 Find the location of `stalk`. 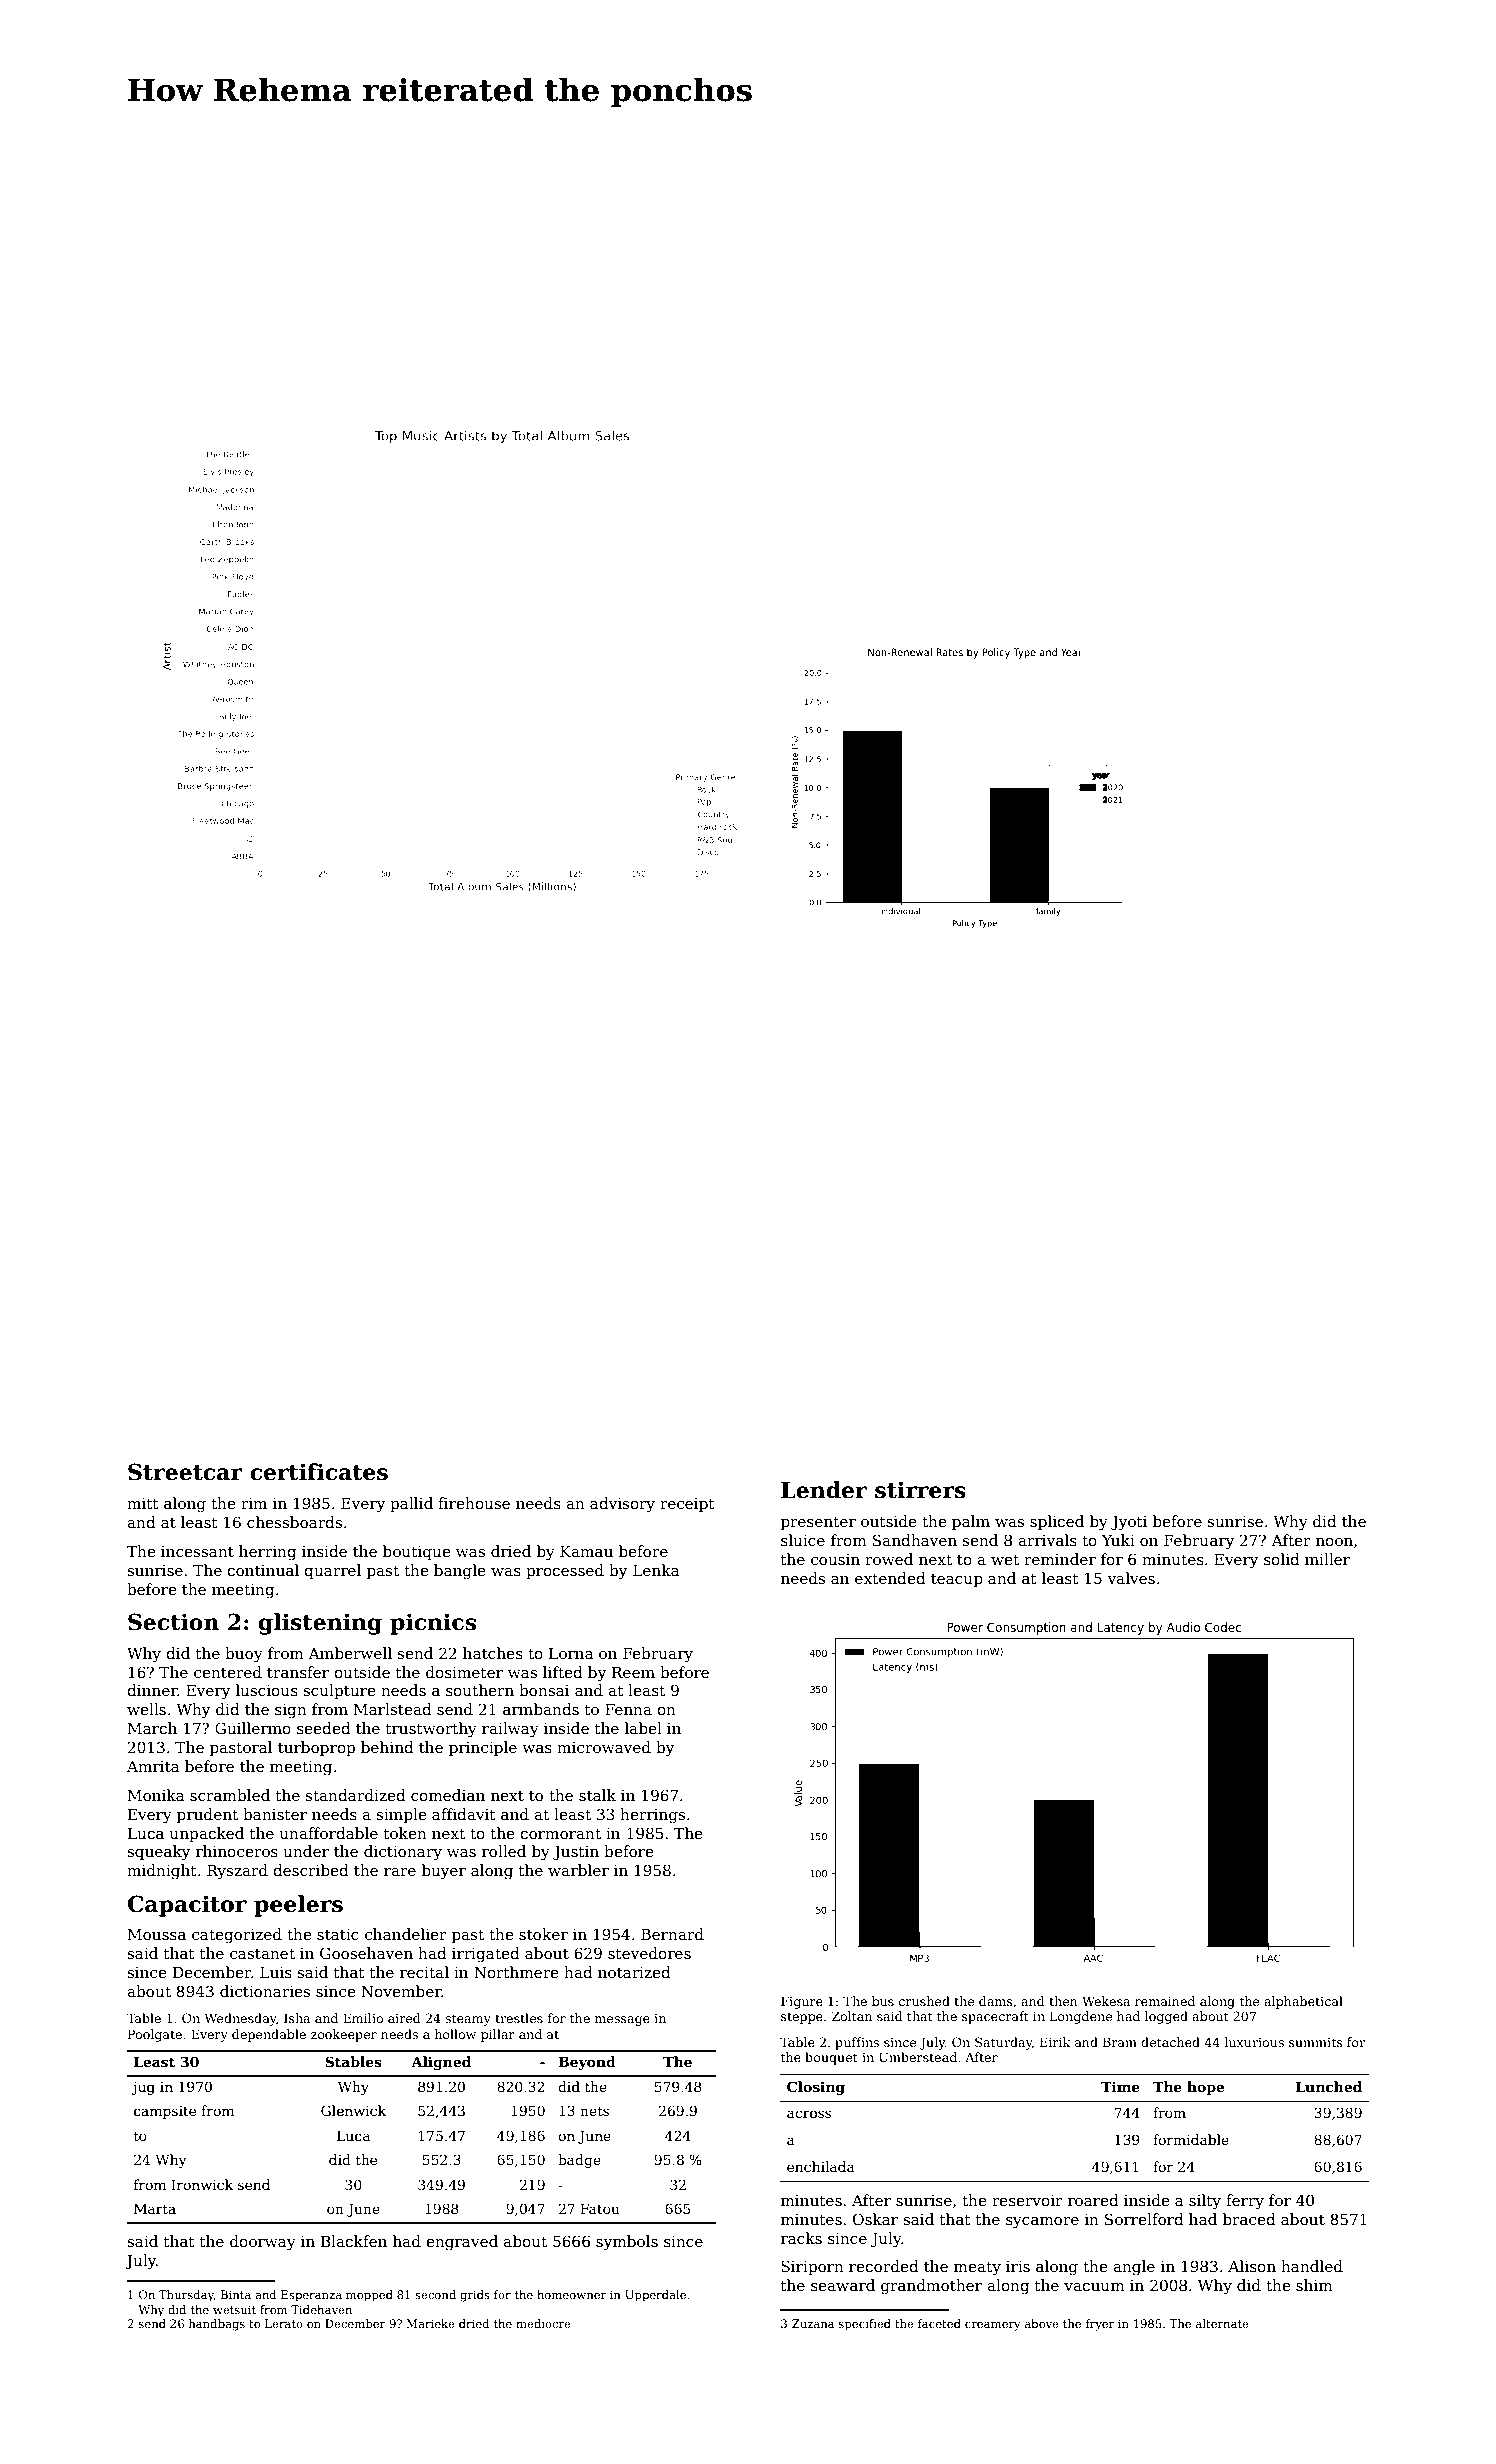

stalk is located at coordinates (597, 1795).
